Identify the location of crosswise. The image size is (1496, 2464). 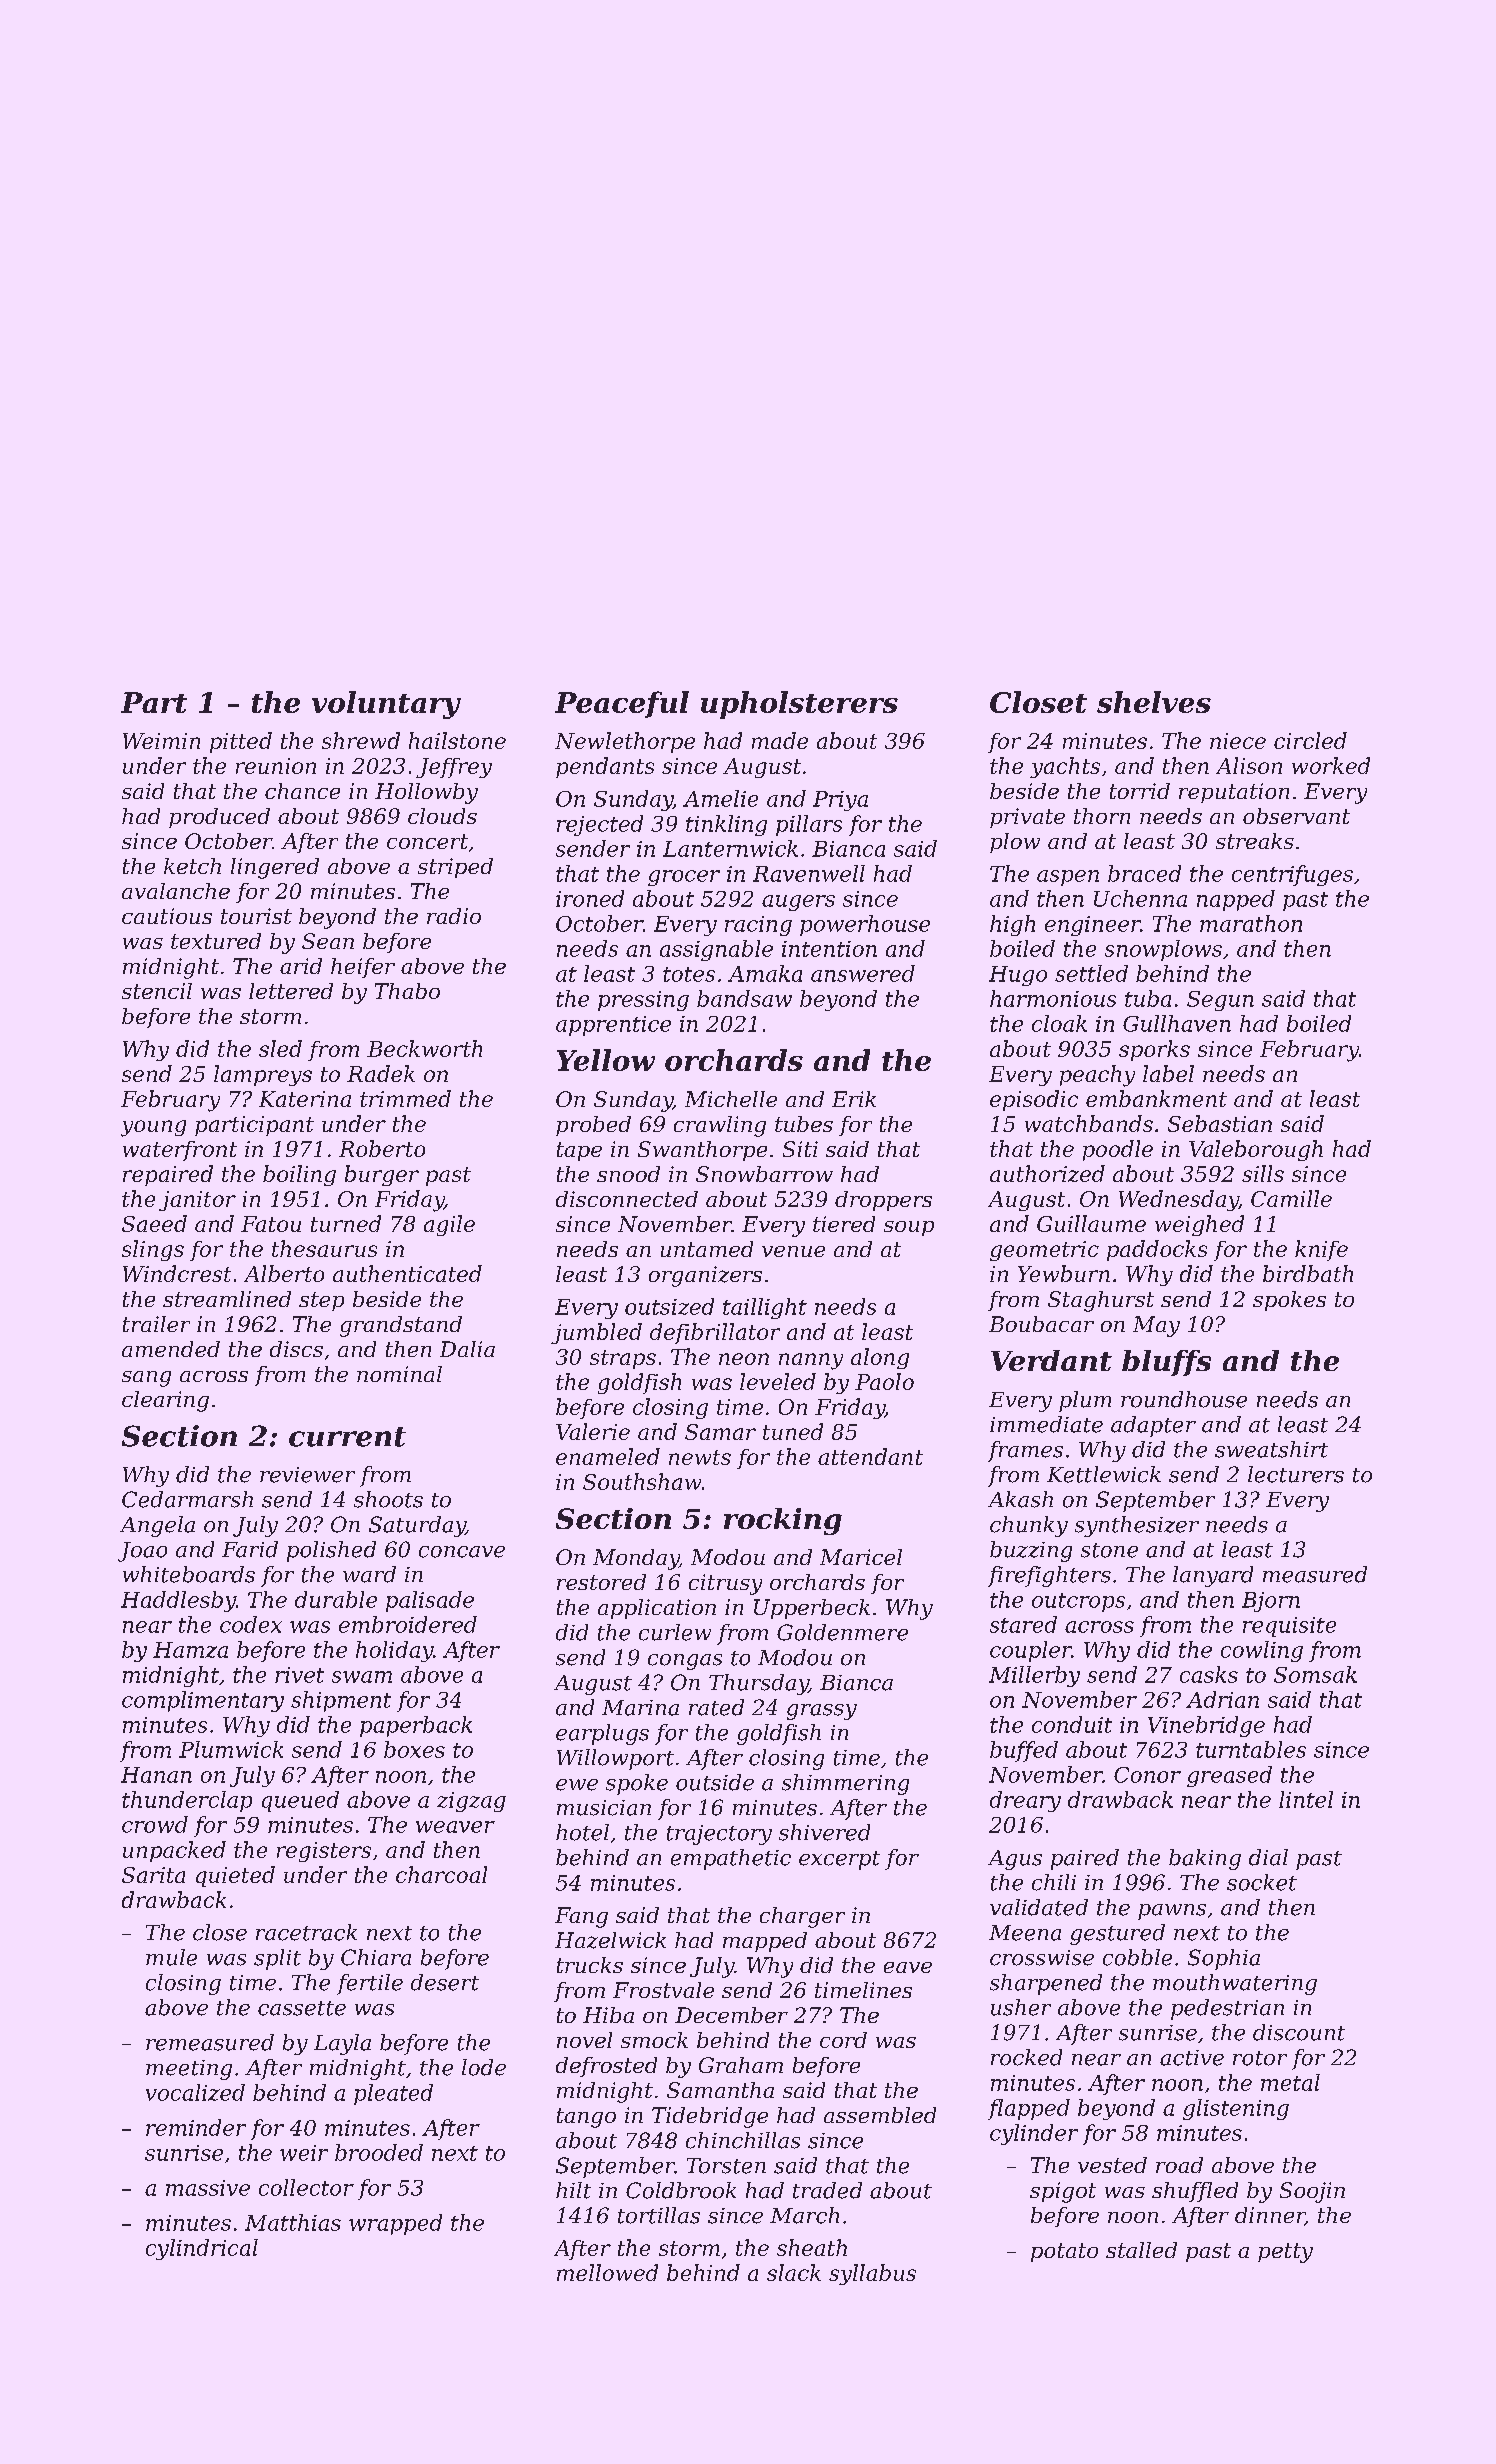
(1042, 1958).
